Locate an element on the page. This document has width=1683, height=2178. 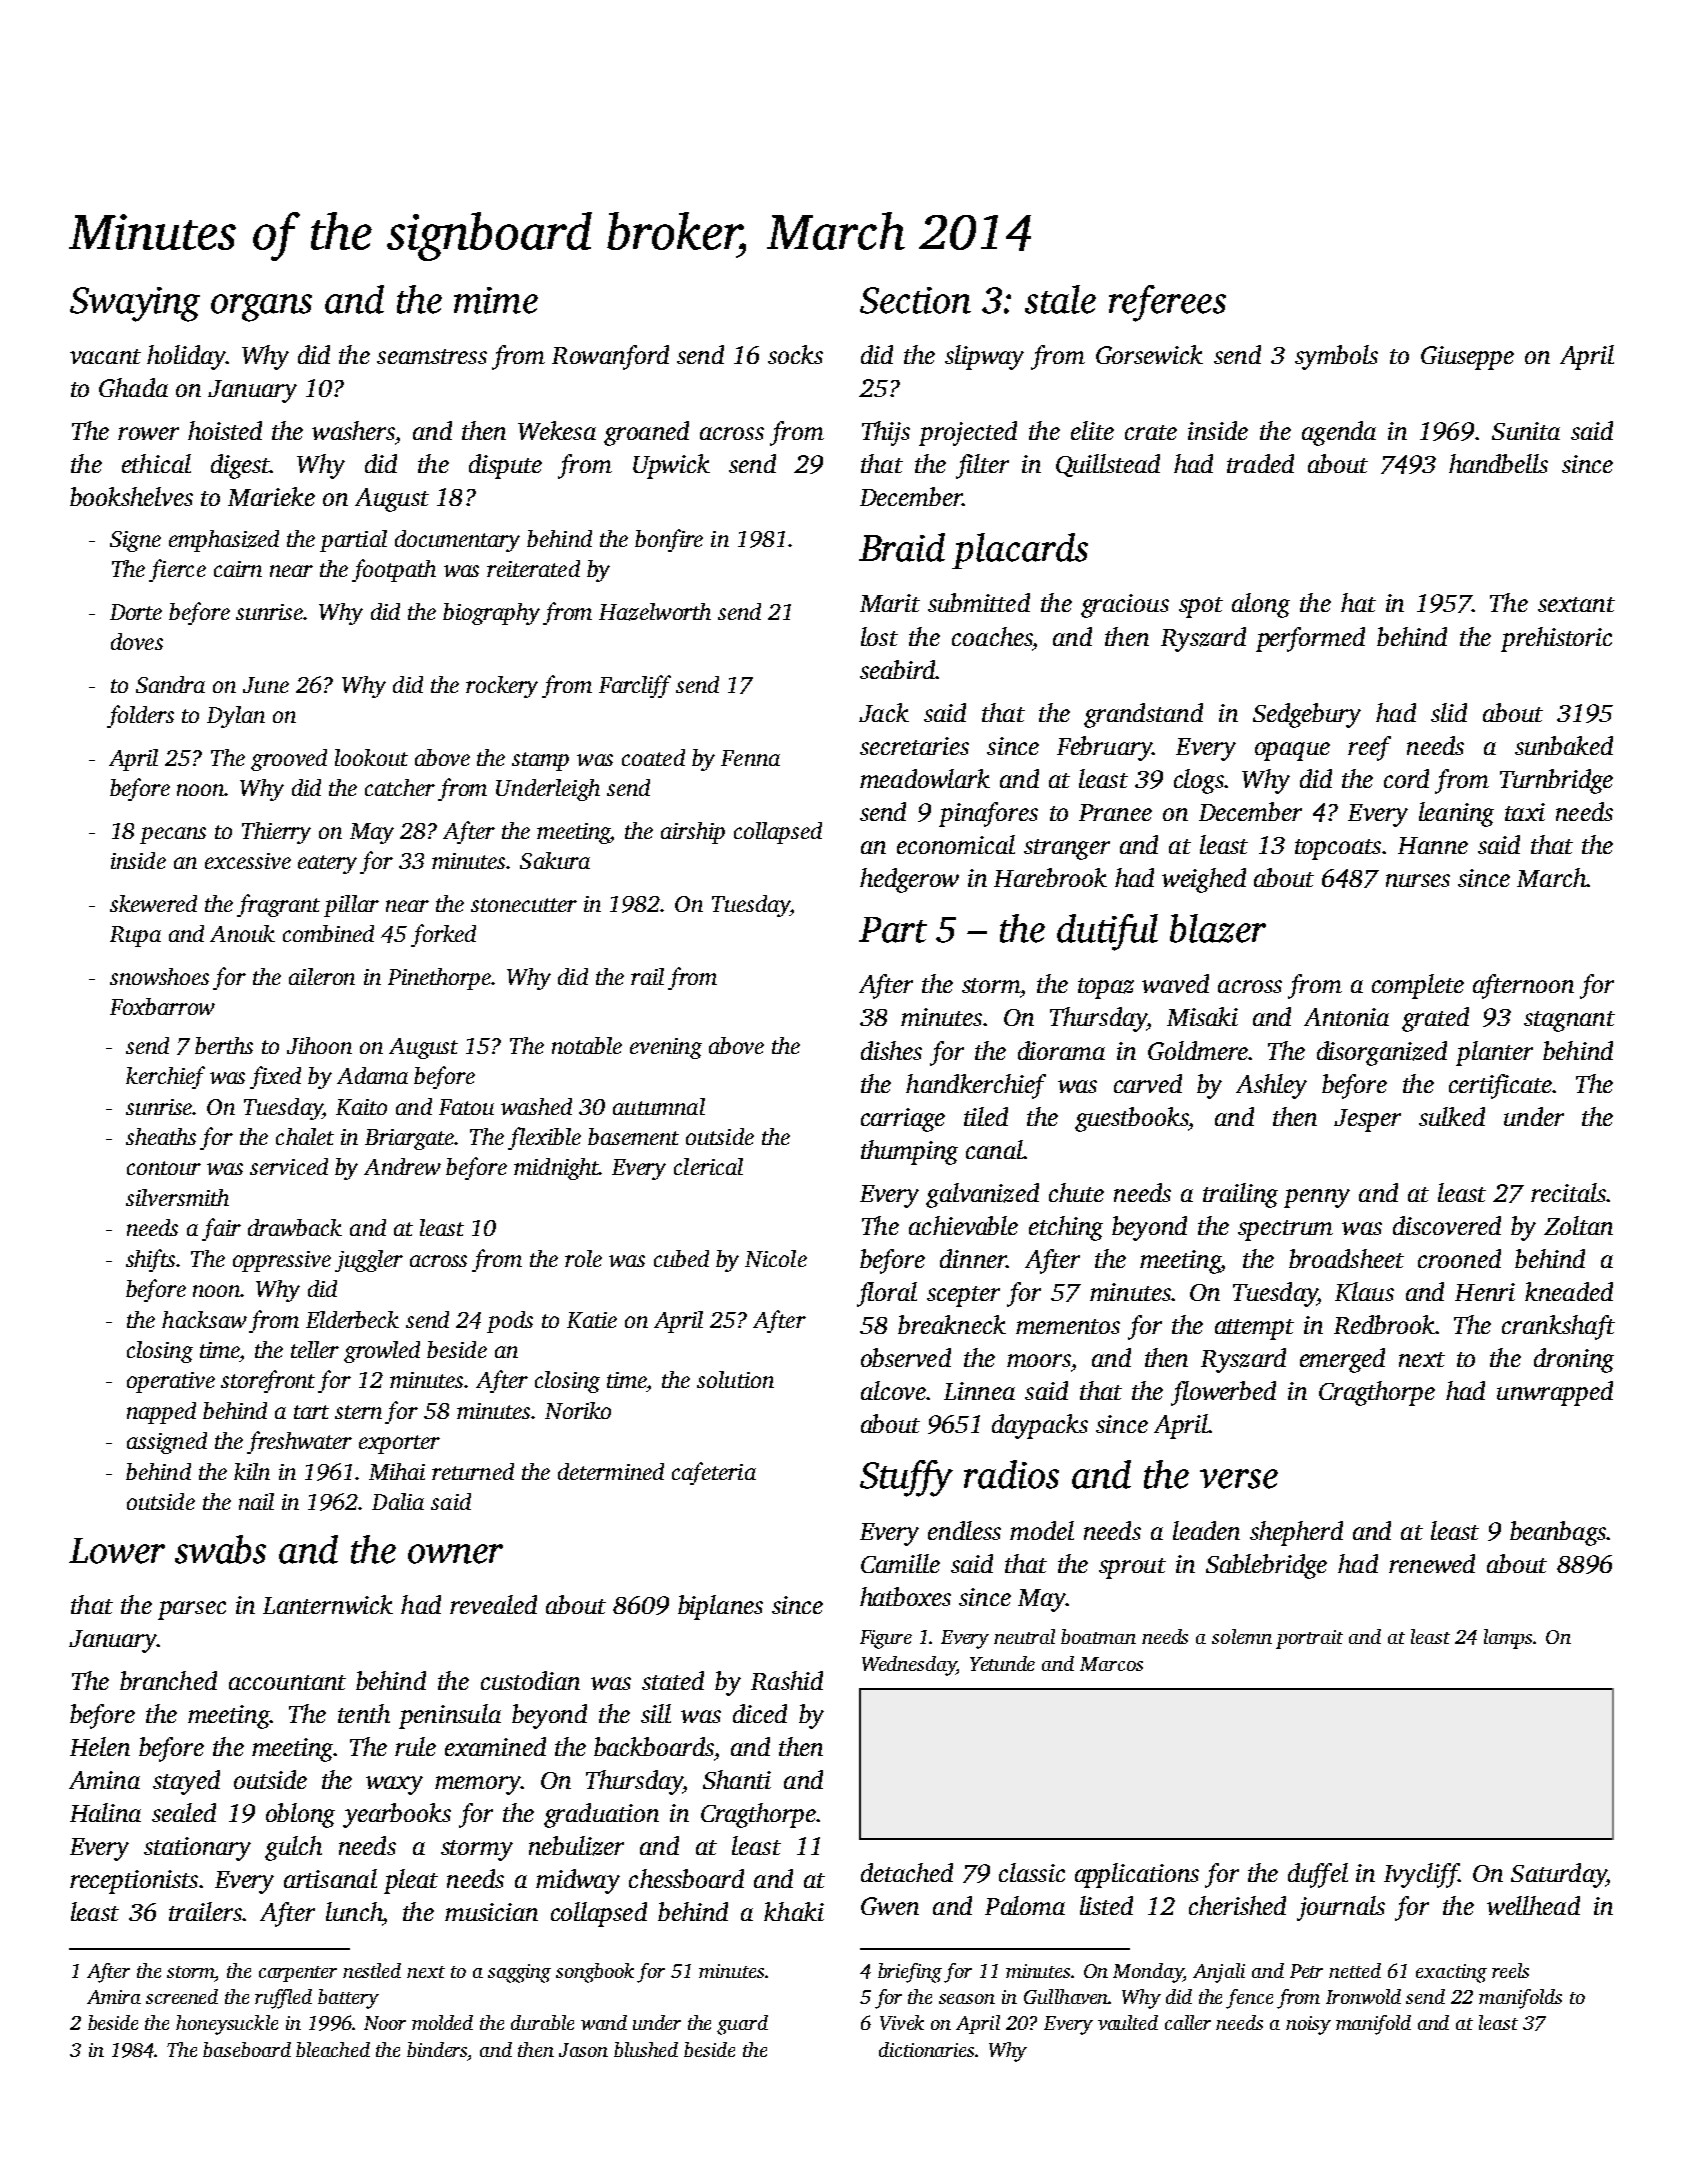
Sunita is located at coordinates (1526, 431).
